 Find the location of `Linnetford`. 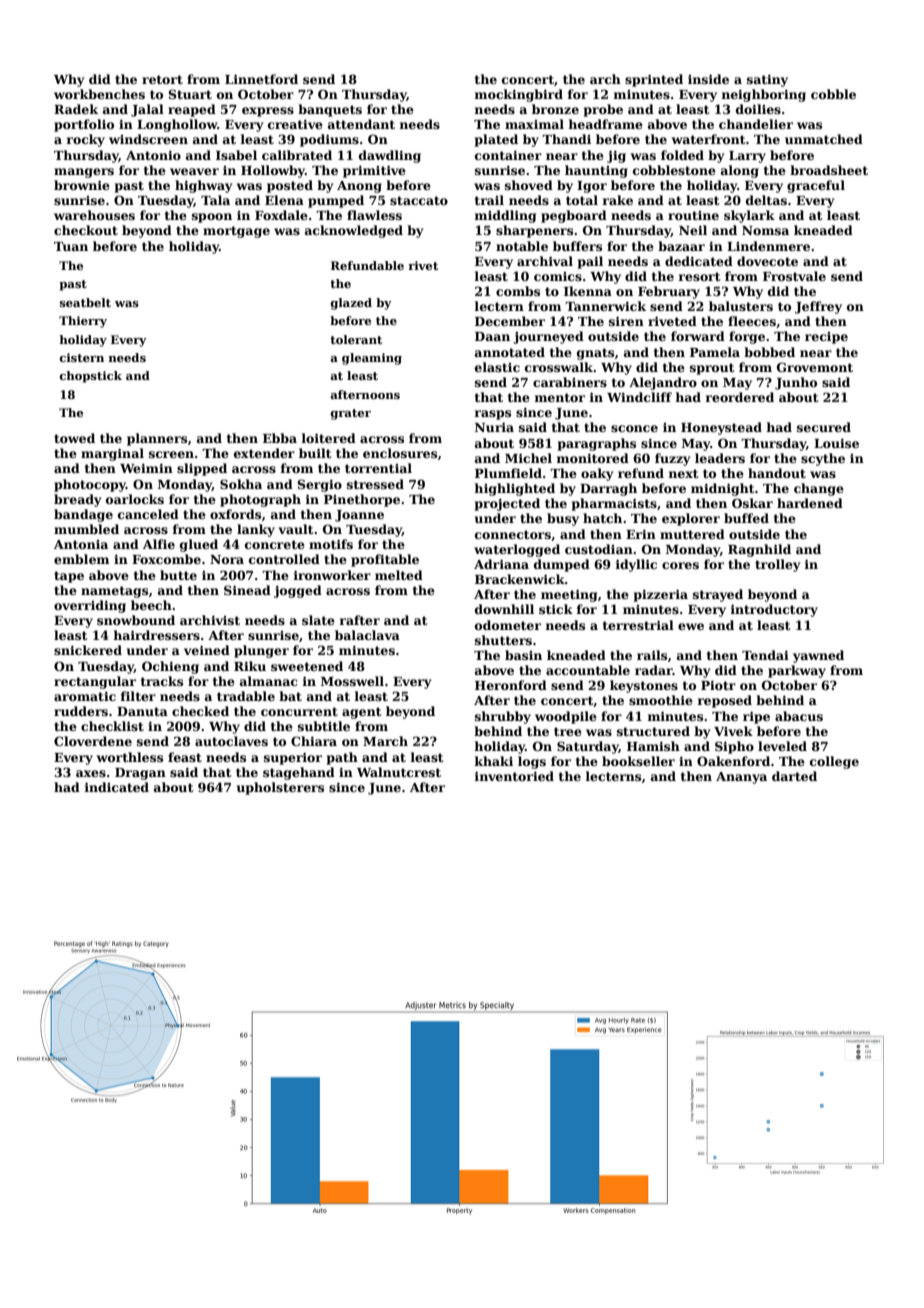

Linnetford is located at coordinates (261, 79).
